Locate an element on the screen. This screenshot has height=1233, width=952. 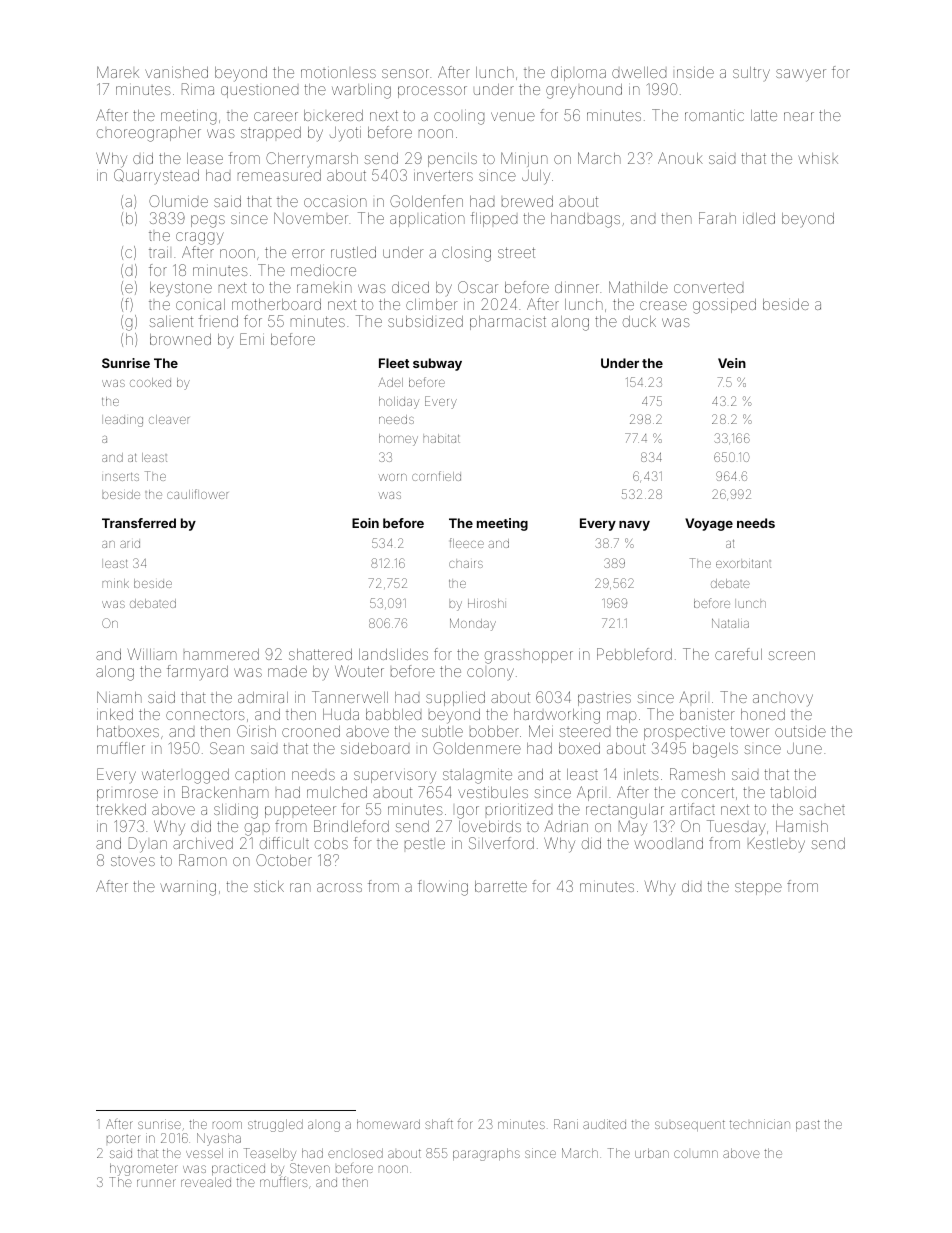
crooned is located at coordinates (311, 731).
